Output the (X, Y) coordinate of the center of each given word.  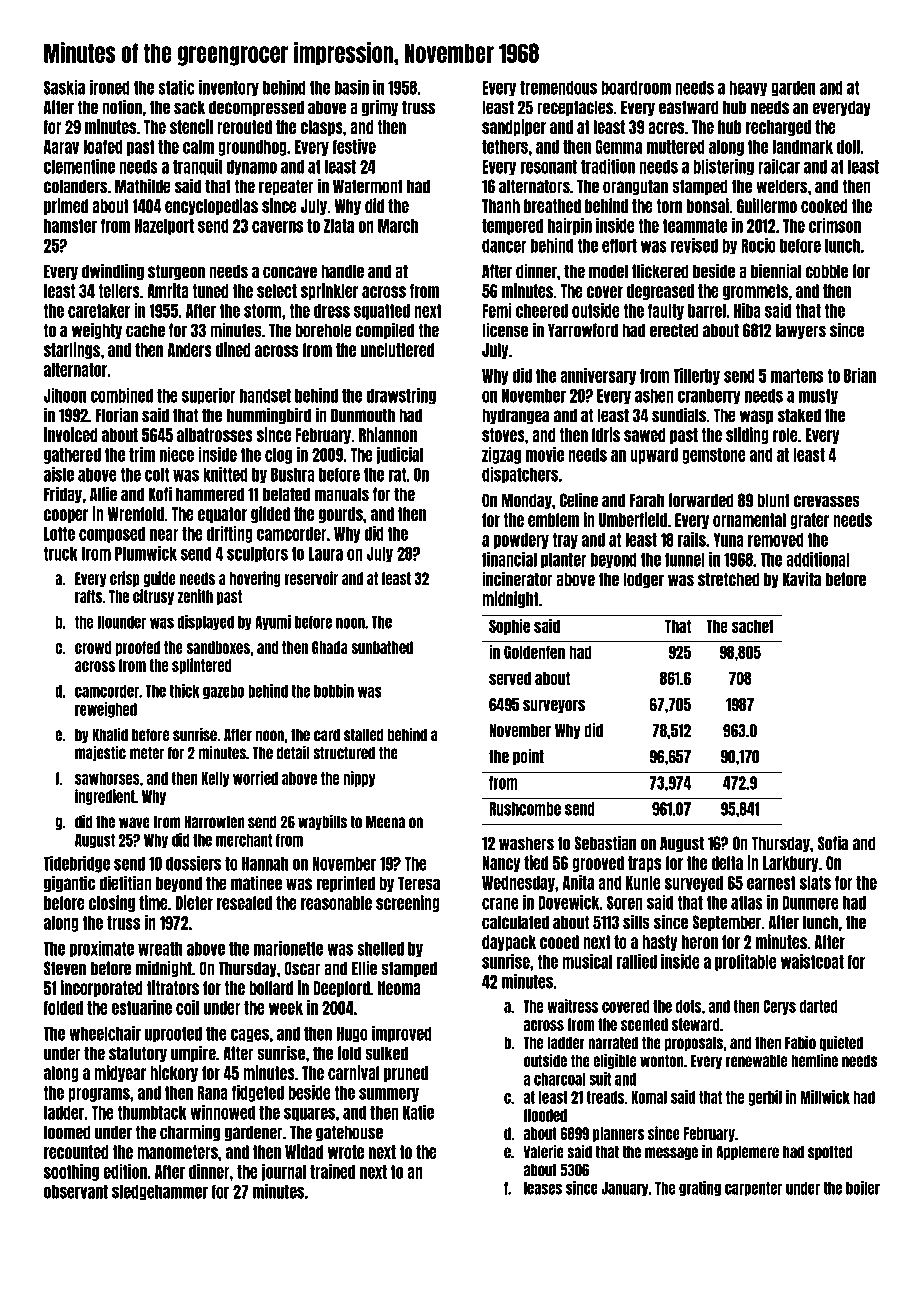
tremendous (558, 88)
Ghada (330, 647)
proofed (138, 648)
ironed (110, 87)
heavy (748, 89)
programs (99, 1095)
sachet (753, 626)
